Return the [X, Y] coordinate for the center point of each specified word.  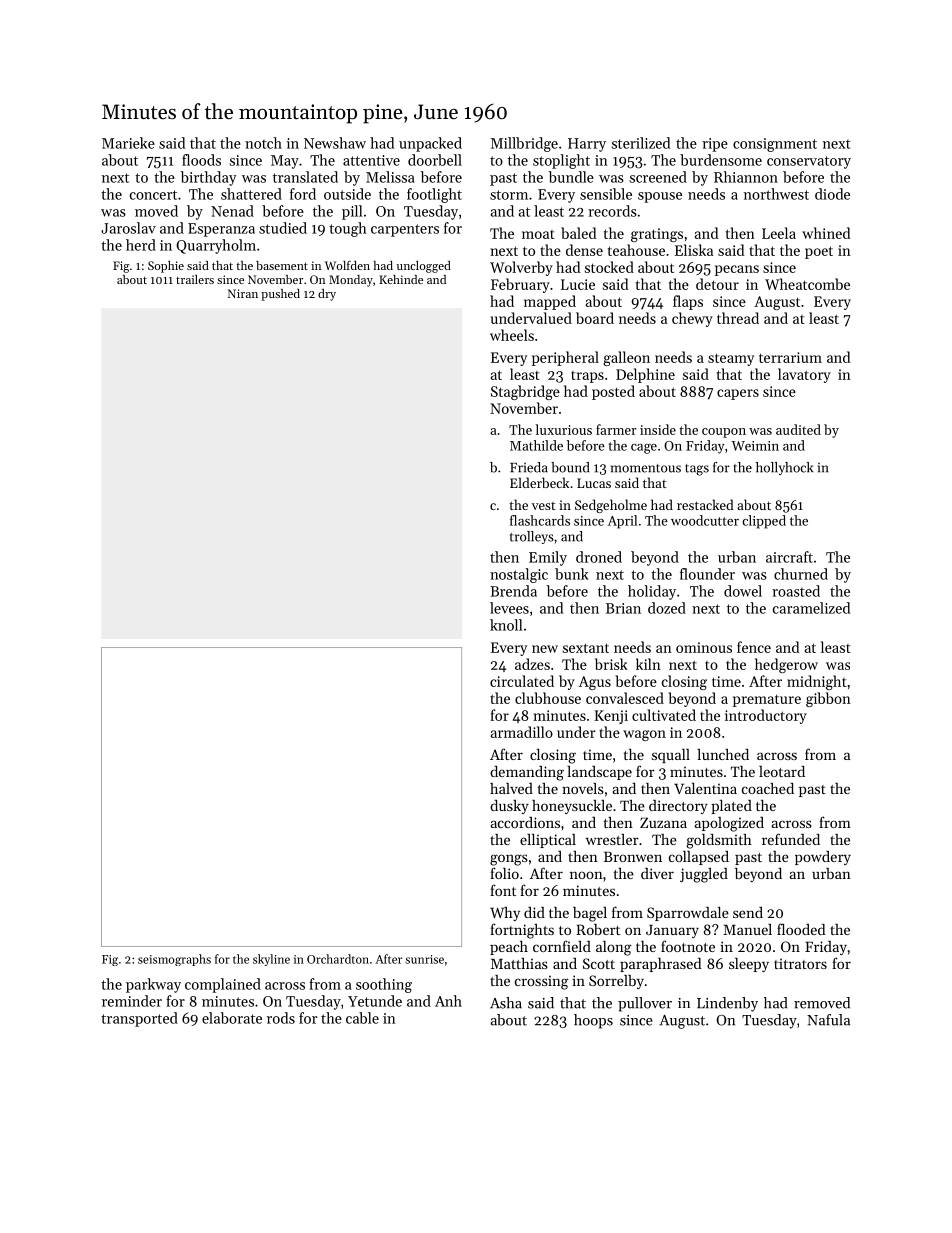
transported [139, 1019]
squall [671, 756]
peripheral [565, 358]
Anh [448, 1001]
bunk [572, 574]
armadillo [522, 732]
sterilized [641, 143]
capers [738, 394]
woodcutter [705, 520]
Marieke [128, 143]
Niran [243, 293]
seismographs [174, 960]
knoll [506, 625]
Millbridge [524, 144]
